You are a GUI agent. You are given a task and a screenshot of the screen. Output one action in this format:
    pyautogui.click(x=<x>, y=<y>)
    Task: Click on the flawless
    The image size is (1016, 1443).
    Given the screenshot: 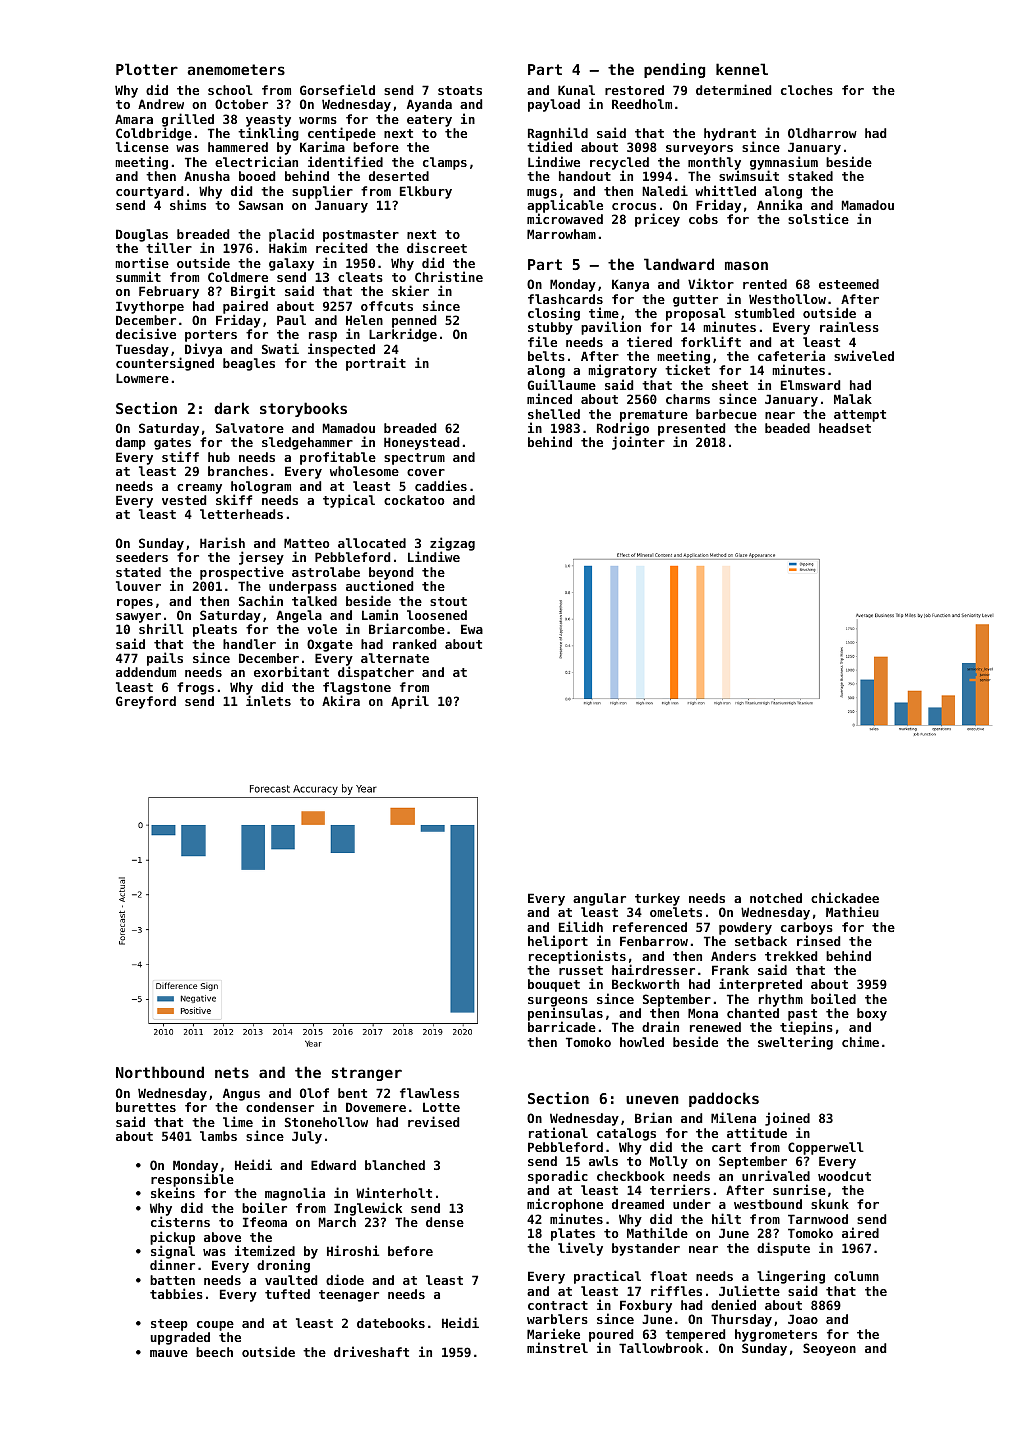 What is the action you would take?
    pyautogui.click(x=429, y=1093)
